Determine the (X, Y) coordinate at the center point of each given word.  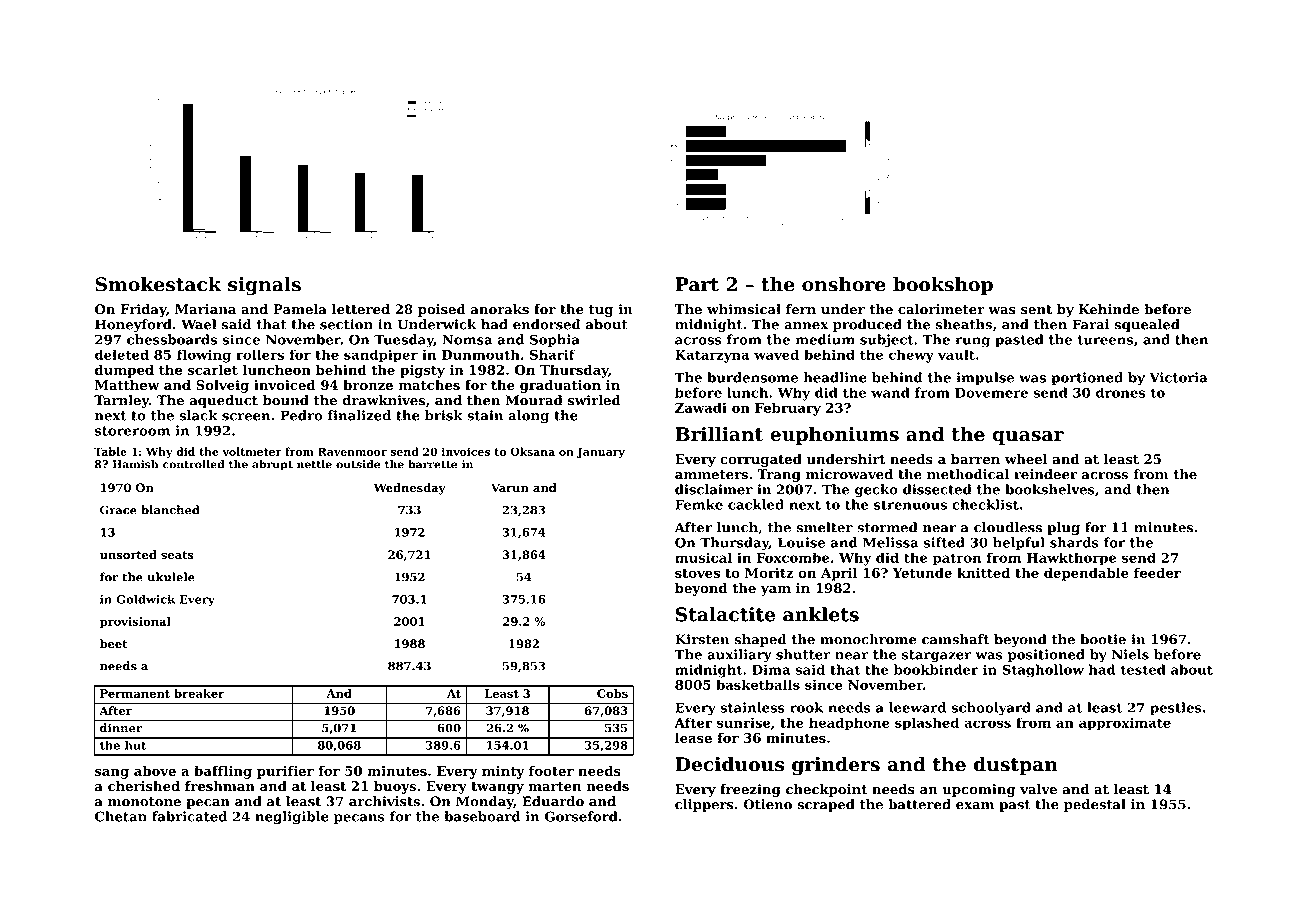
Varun (510, 487)
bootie (1103, 639)
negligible (292, 818)
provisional (135, 622)
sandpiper (381, 356)
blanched (170, 510)
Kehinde (1109, 309)
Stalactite (725, 614)
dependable (1086, 574)
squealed (1147, 325)
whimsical (744, 309)
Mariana (205, 309)
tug (601, 311)
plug (1063, 529)
